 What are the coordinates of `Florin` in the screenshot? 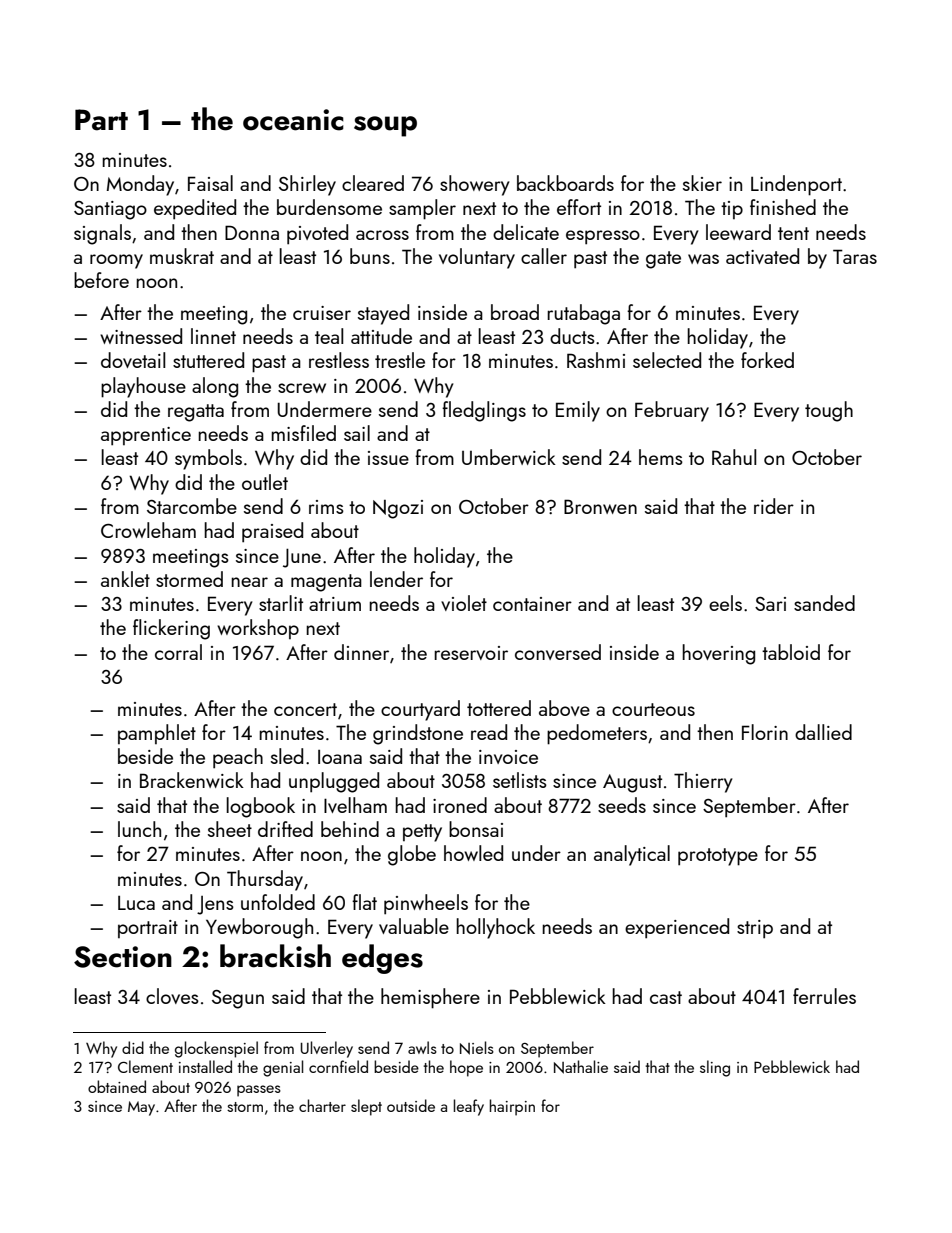 It's located at (765, 732).
